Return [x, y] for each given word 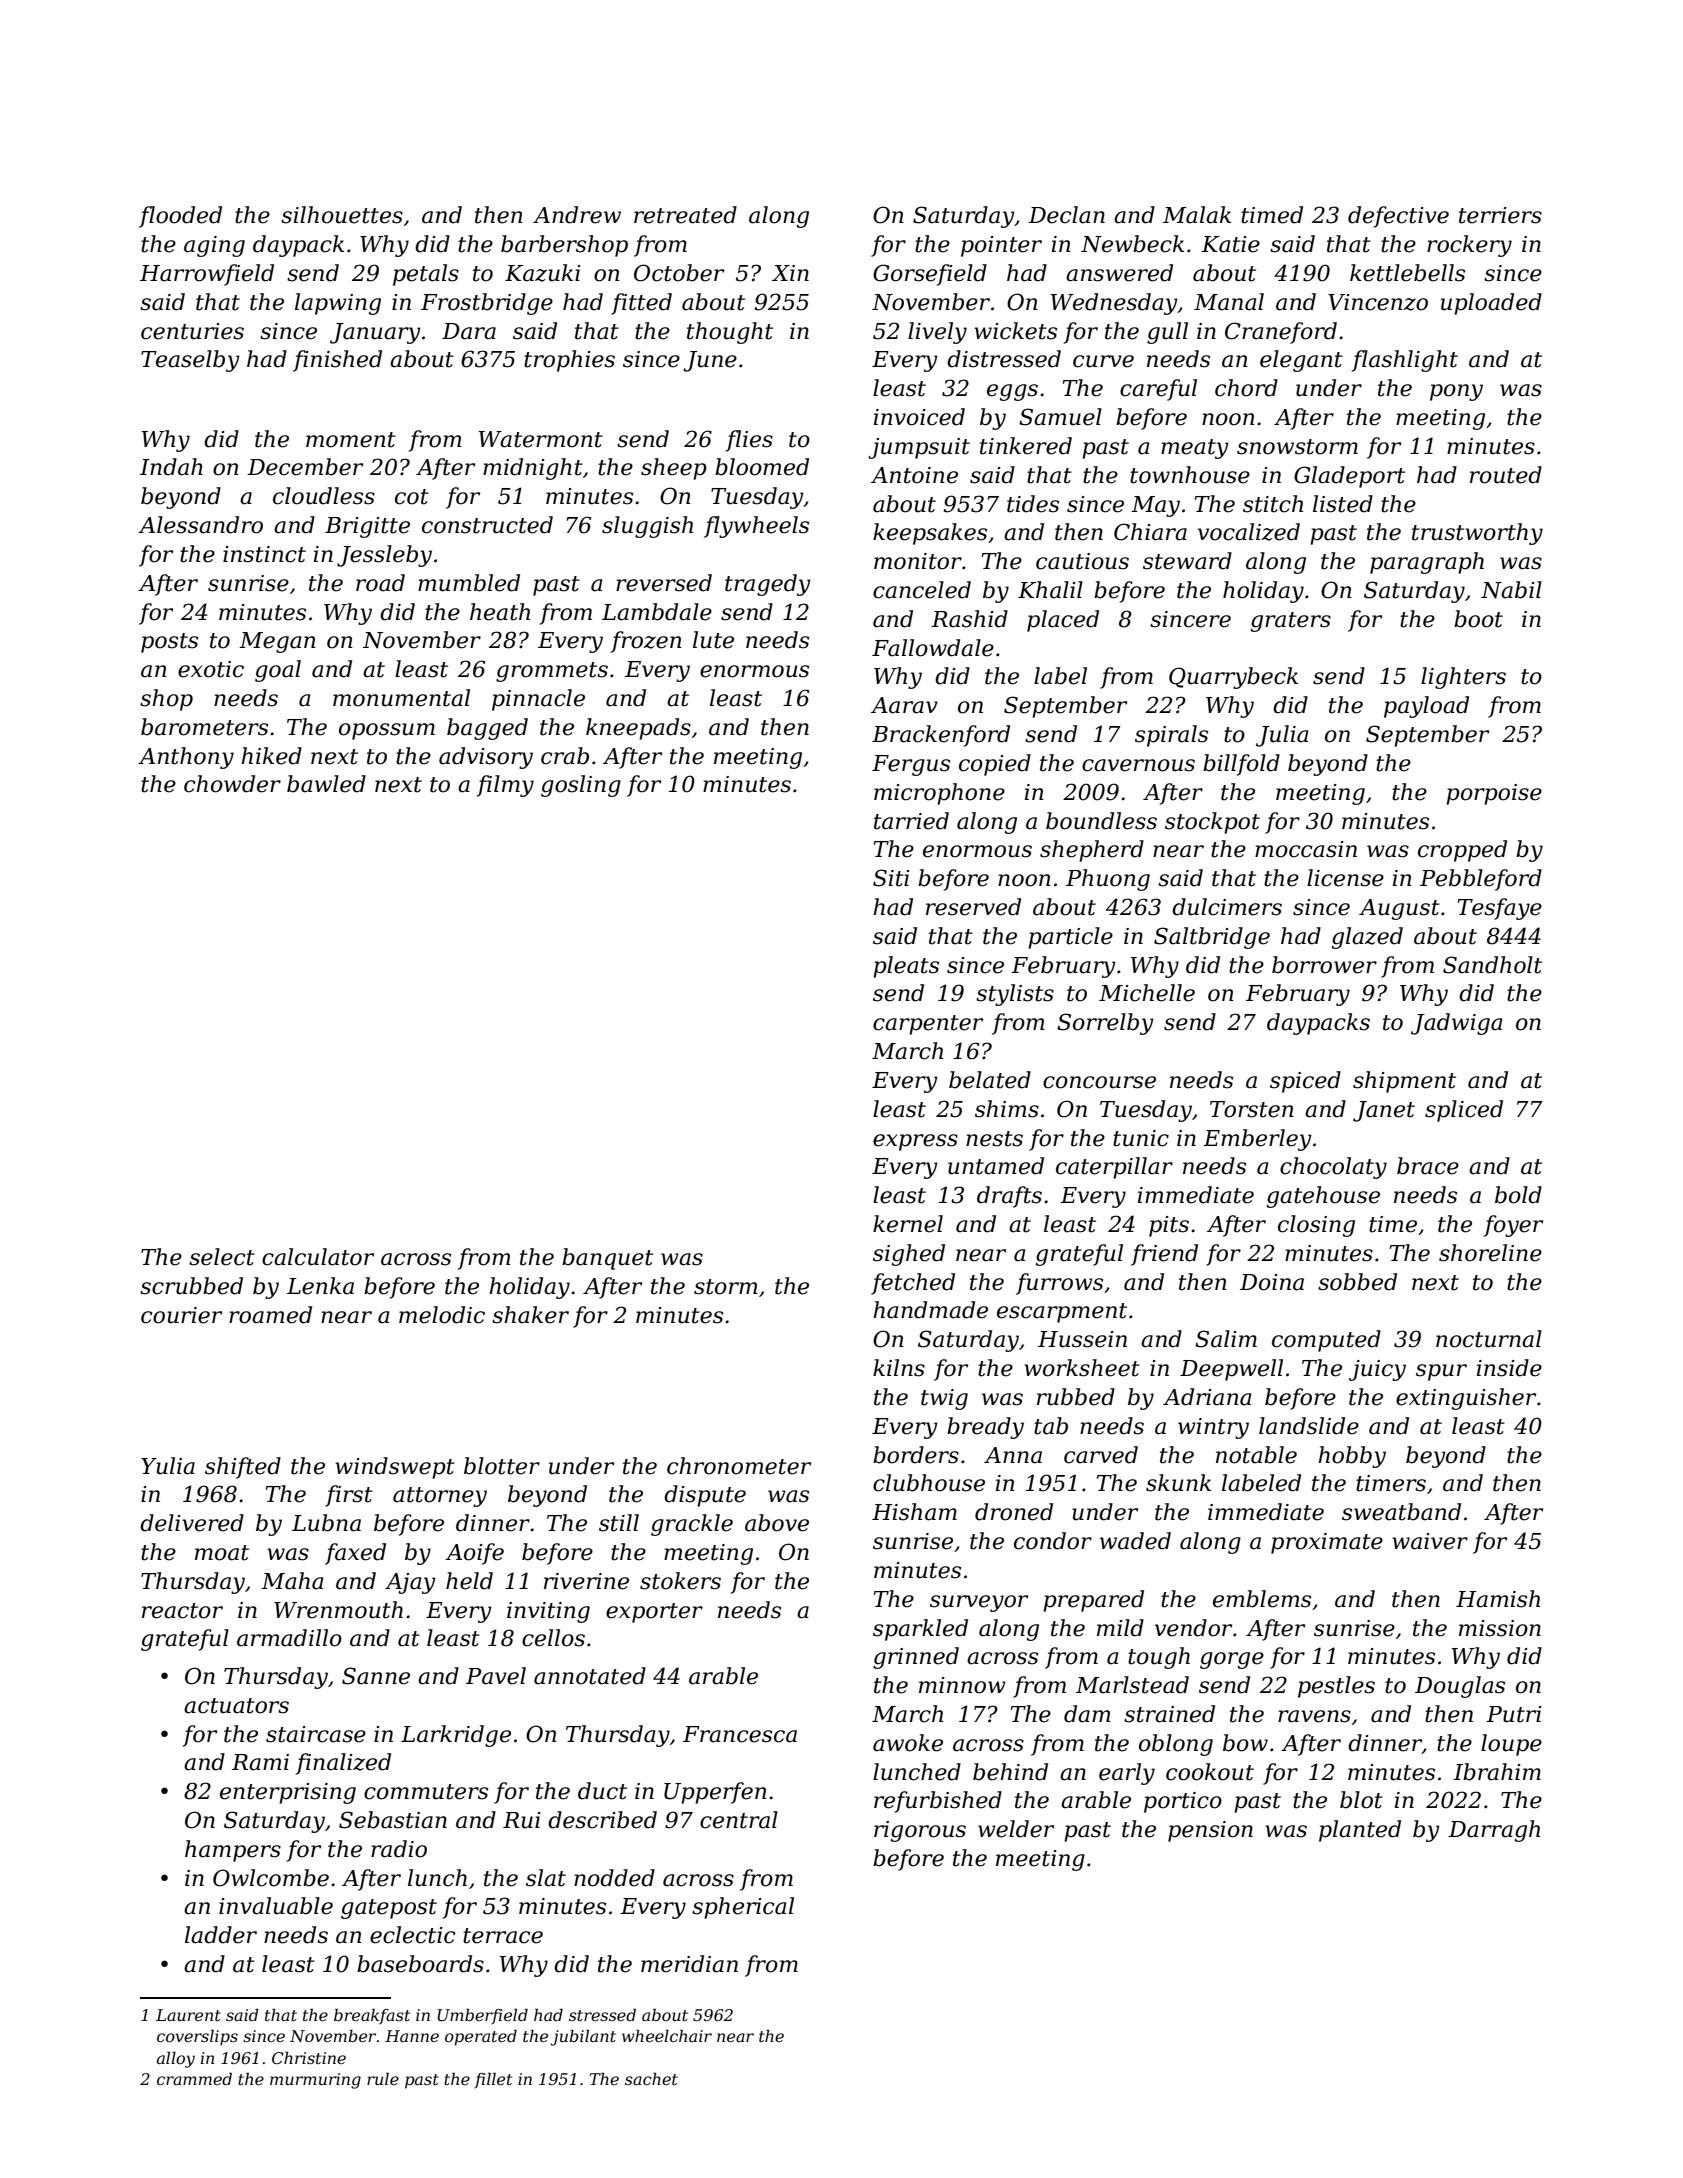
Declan [1066, 215]
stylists [1015, 995]
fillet [493, 2080]
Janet [1384, 1111]
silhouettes [342, 215]
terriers [1500, 215]
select [222, 1257]
